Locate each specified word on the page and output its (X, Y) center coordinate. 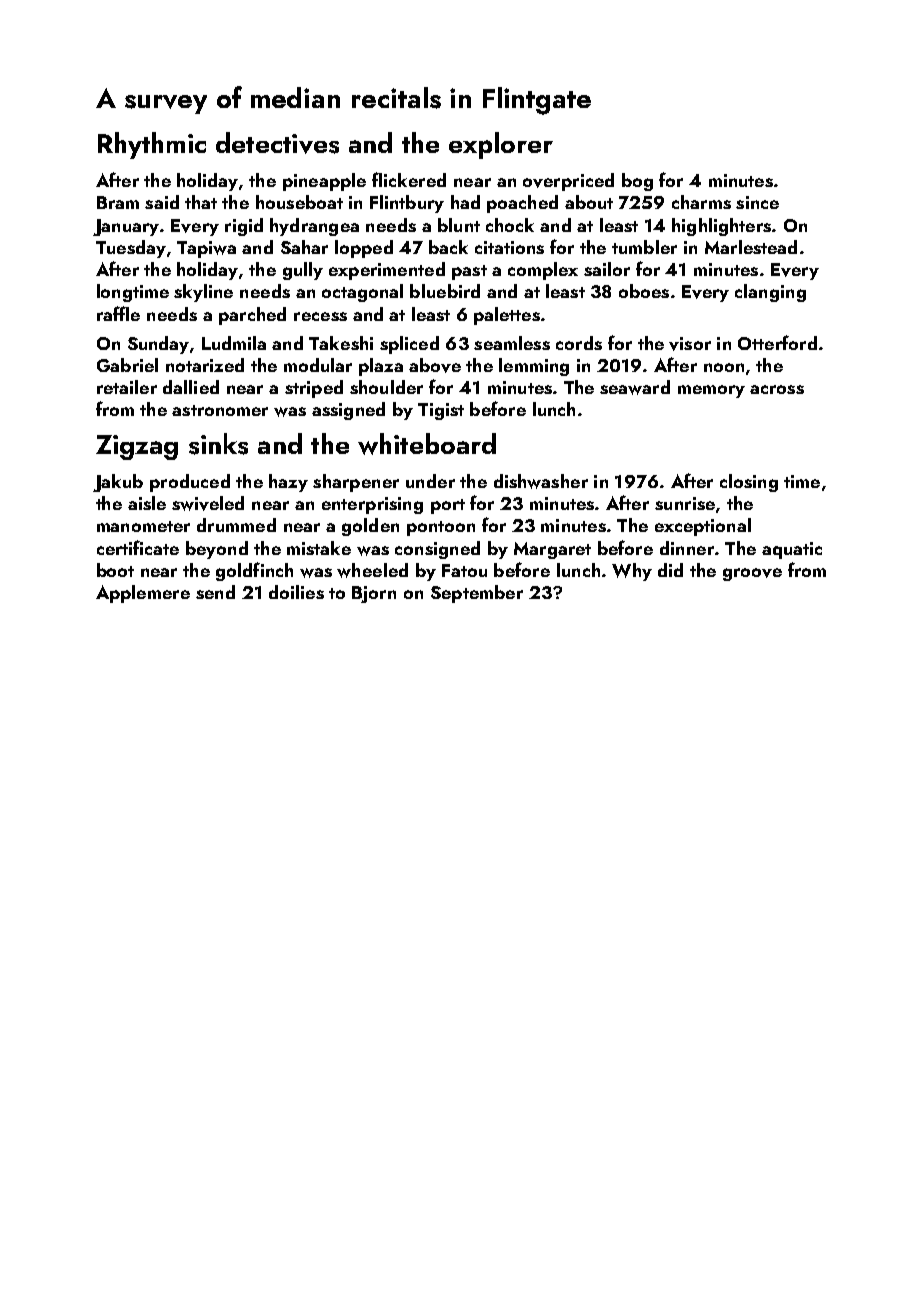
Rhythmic (152, 145)
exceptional (703, 527)
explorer (501, 145)
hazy (288, 483)
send (215, 592)
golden (370, 527)
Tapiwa (206, 249)
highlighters (721, 227)
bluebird (445, 291)
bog (637, 182)
